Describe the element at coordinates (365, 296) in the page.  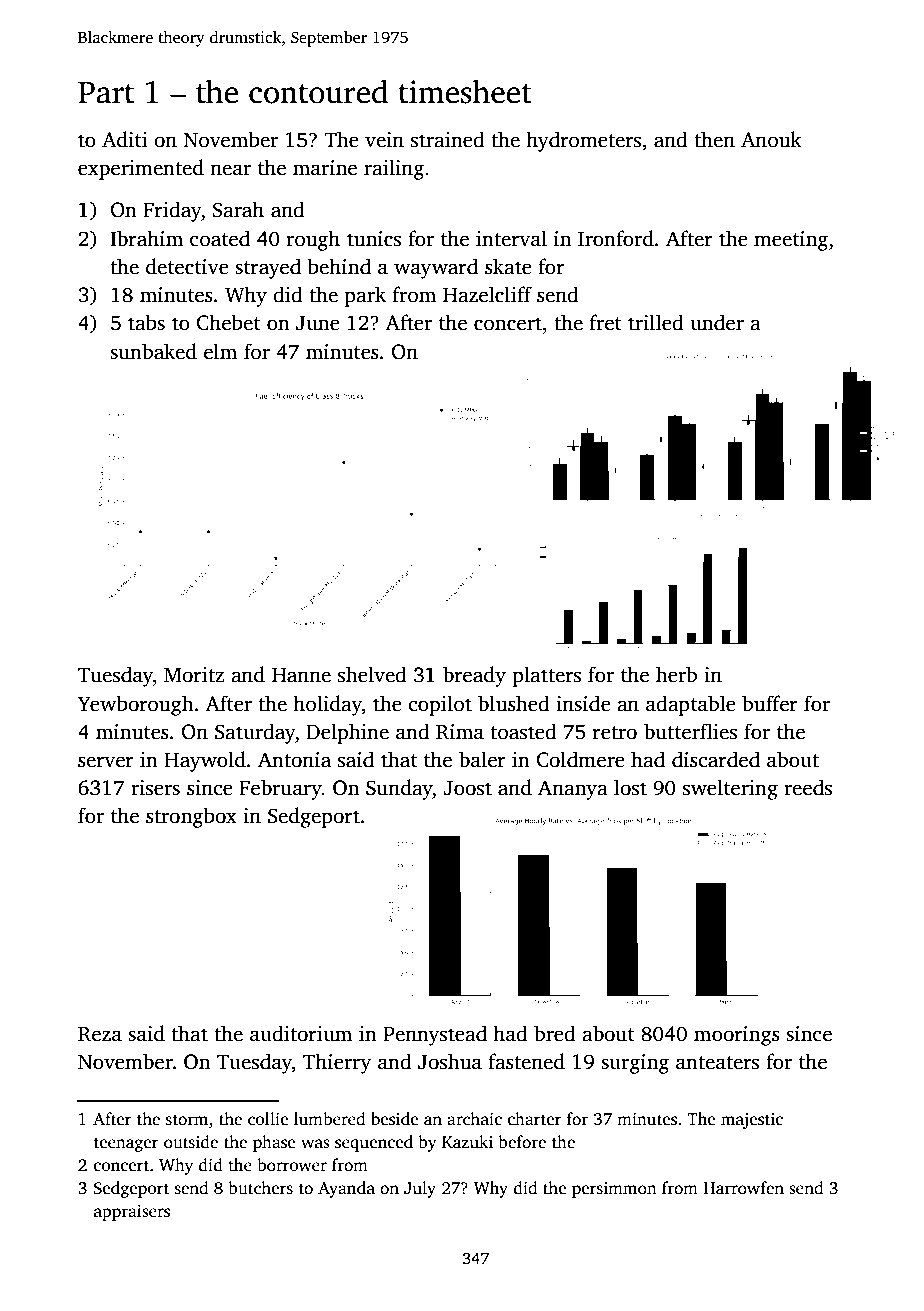
I see `park` at that location.
